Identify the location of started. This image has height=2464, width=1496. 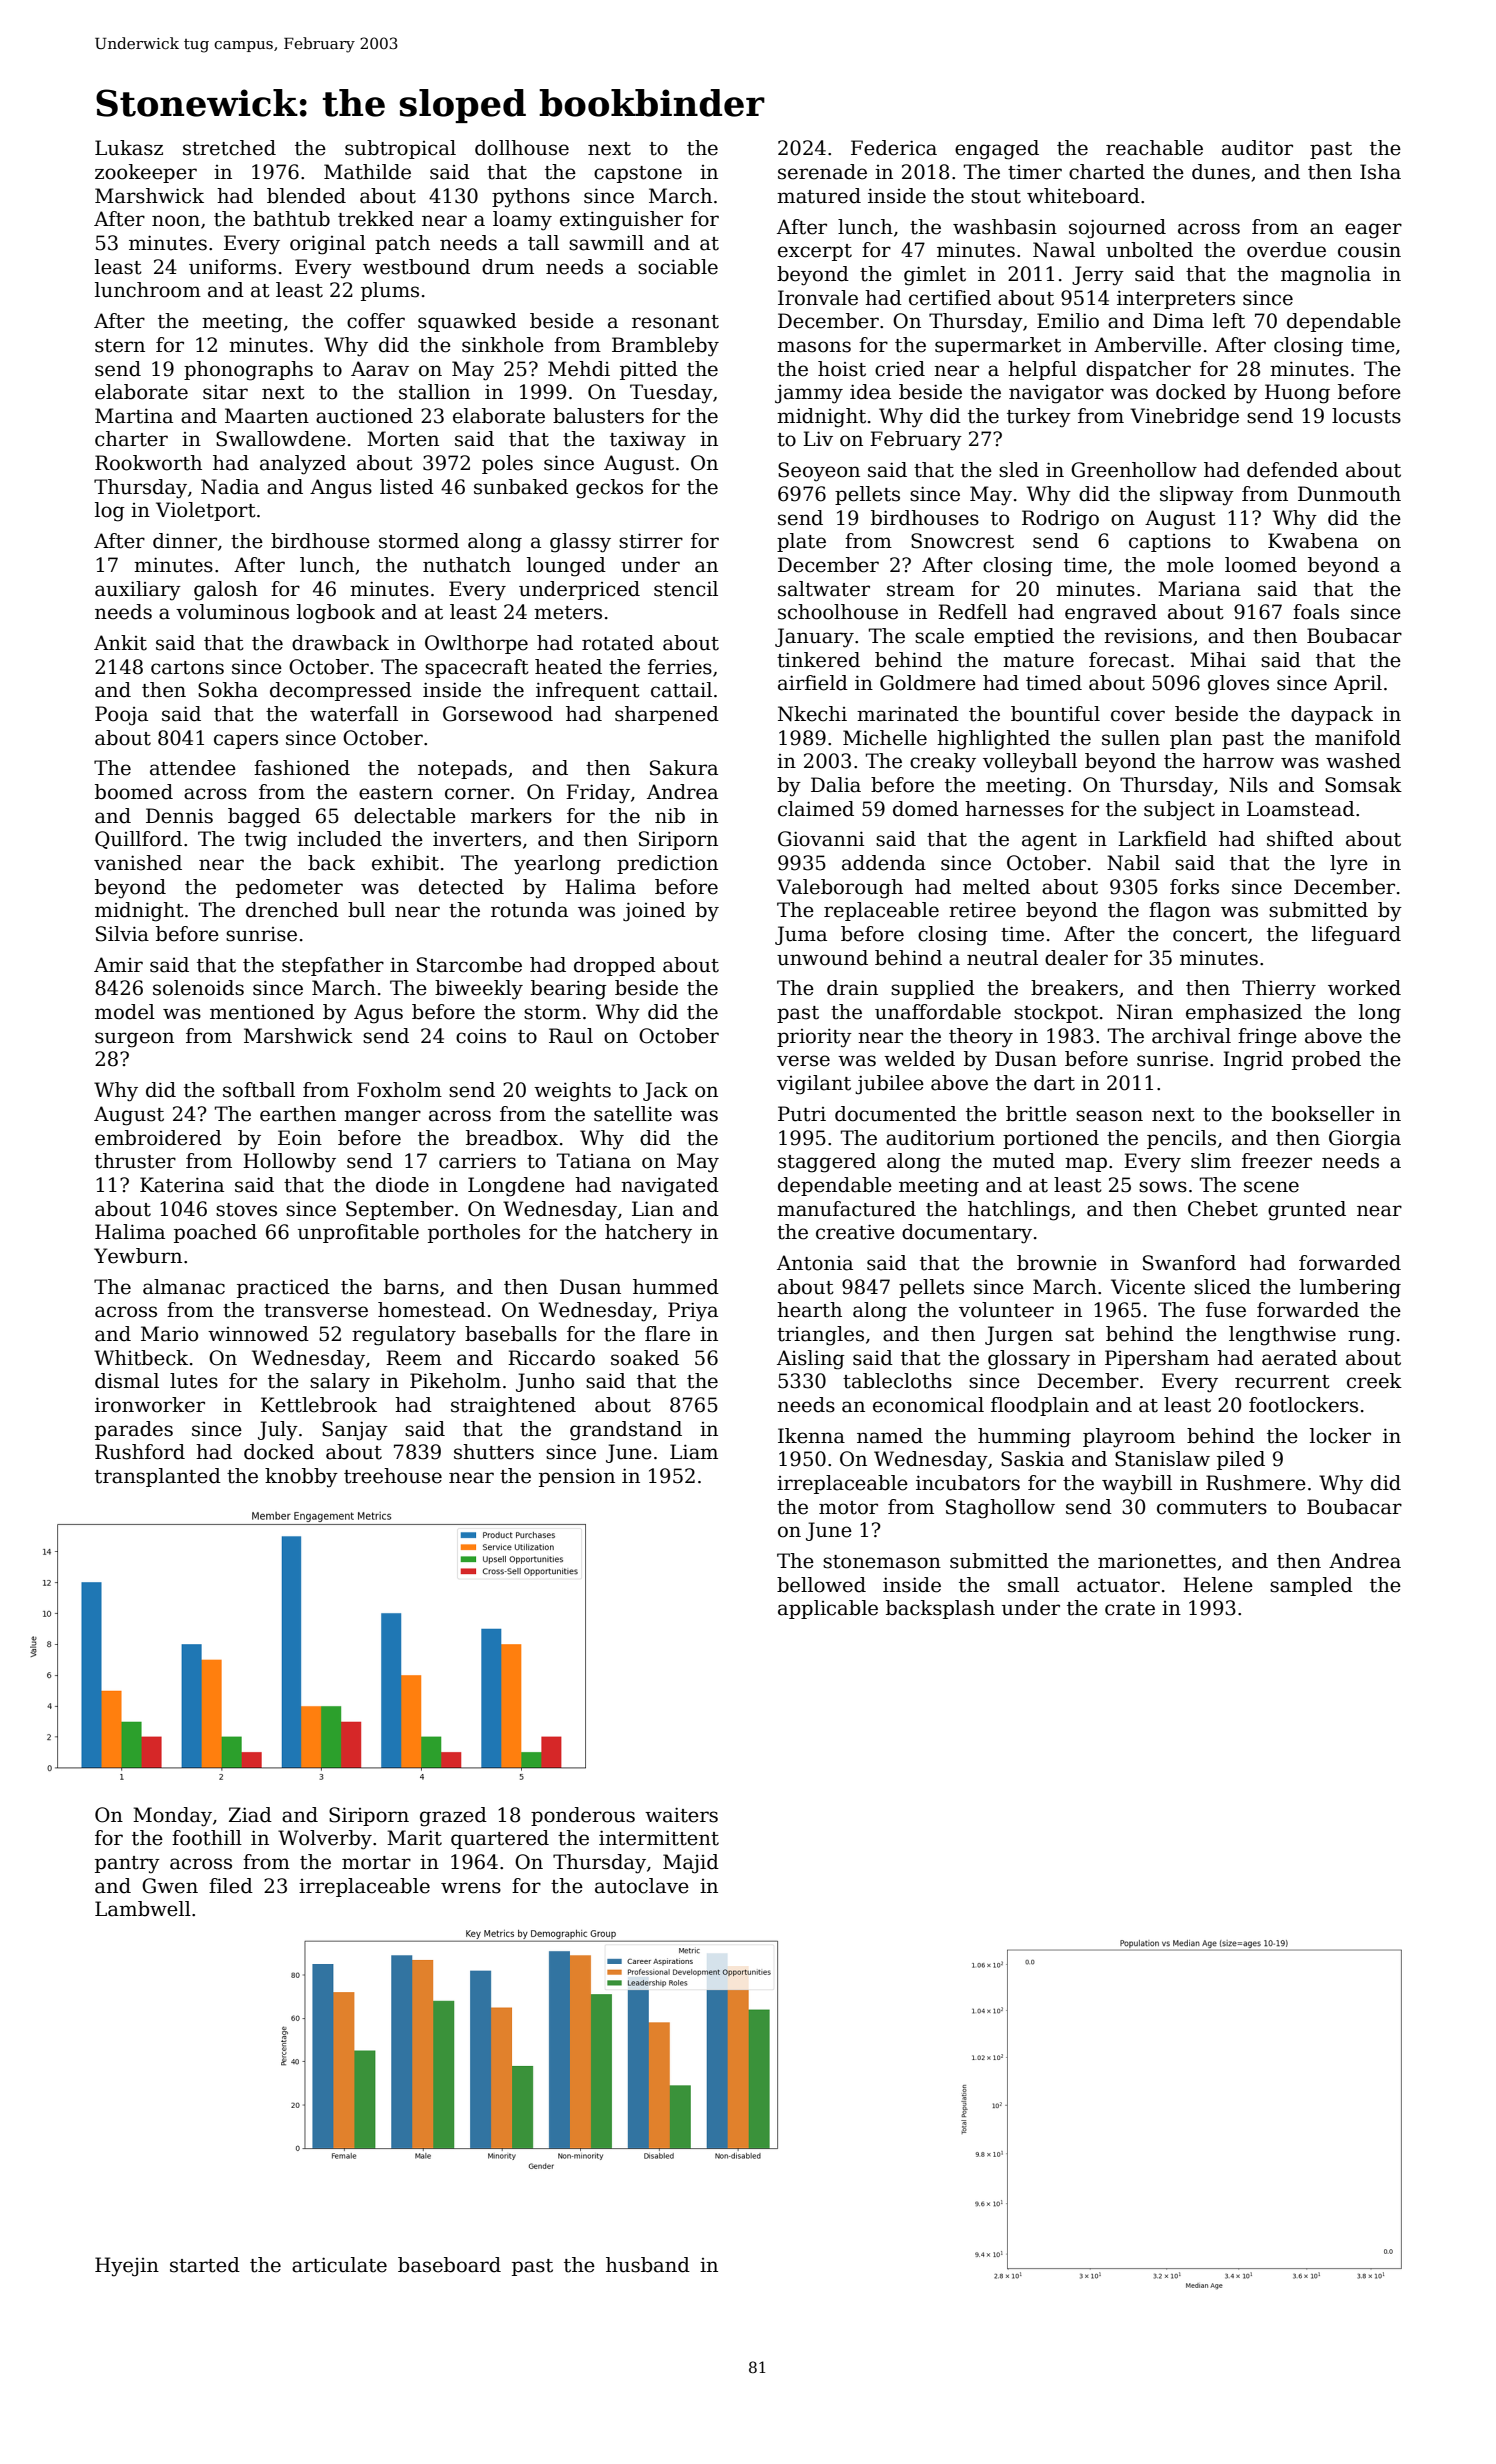
(205, 2265).
